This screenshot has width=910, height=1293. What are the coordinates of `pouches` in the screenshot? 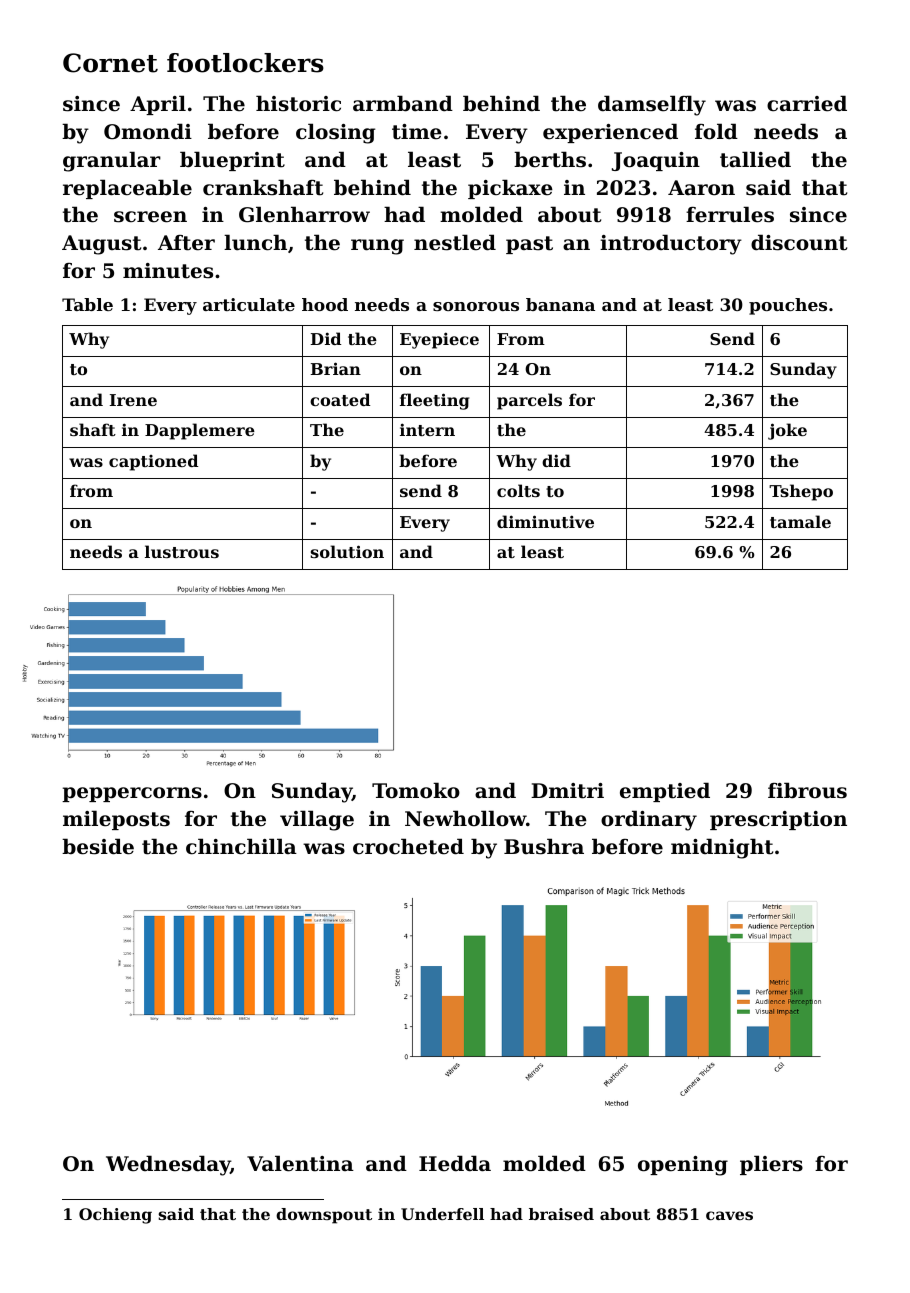 It's located at (788, 306).
